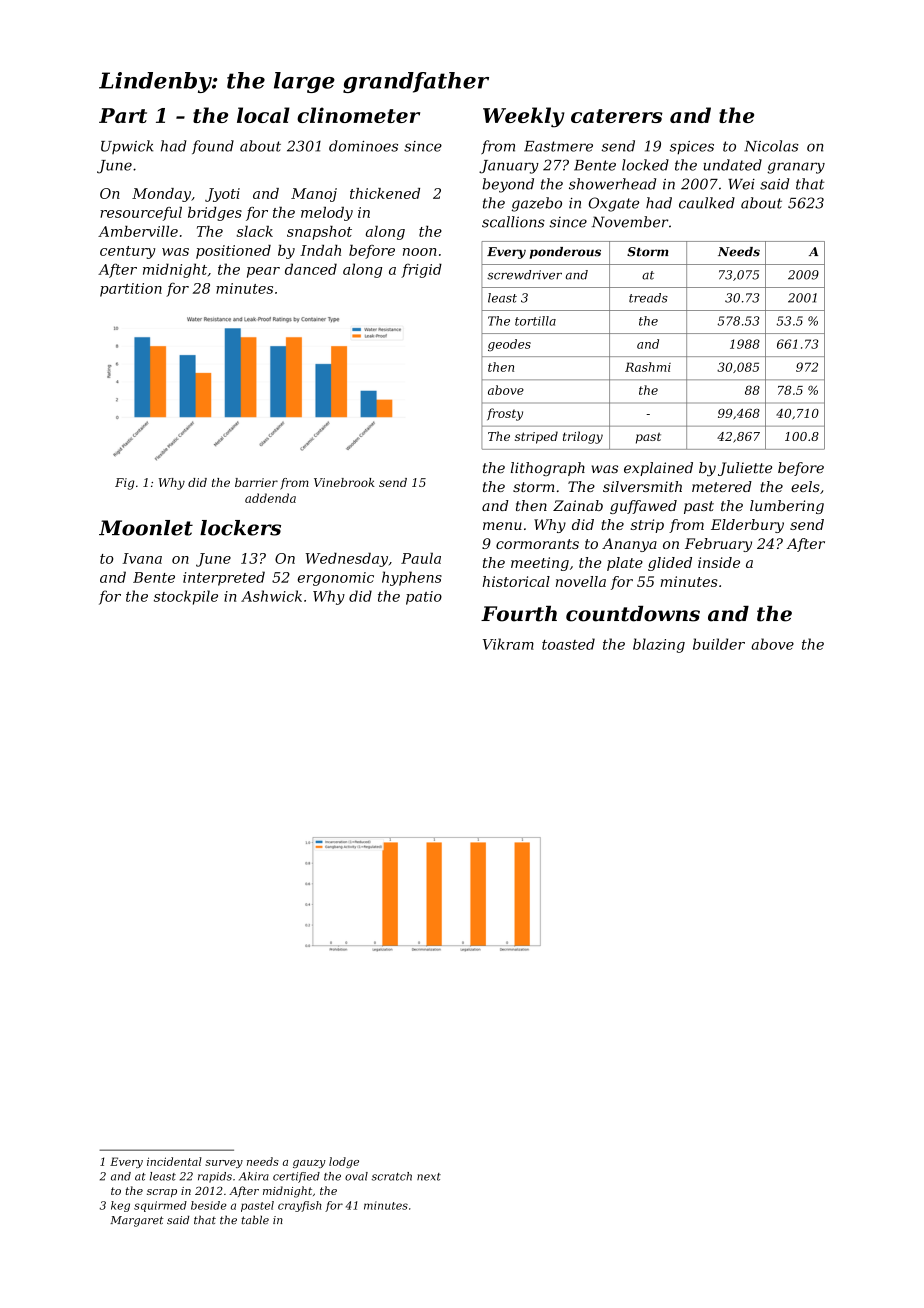 Image resolution: width=924 pixels, height=1308 pixels. Describe the element at coordinates (146, 528) in the page. I see `Moonlet` at that location.
